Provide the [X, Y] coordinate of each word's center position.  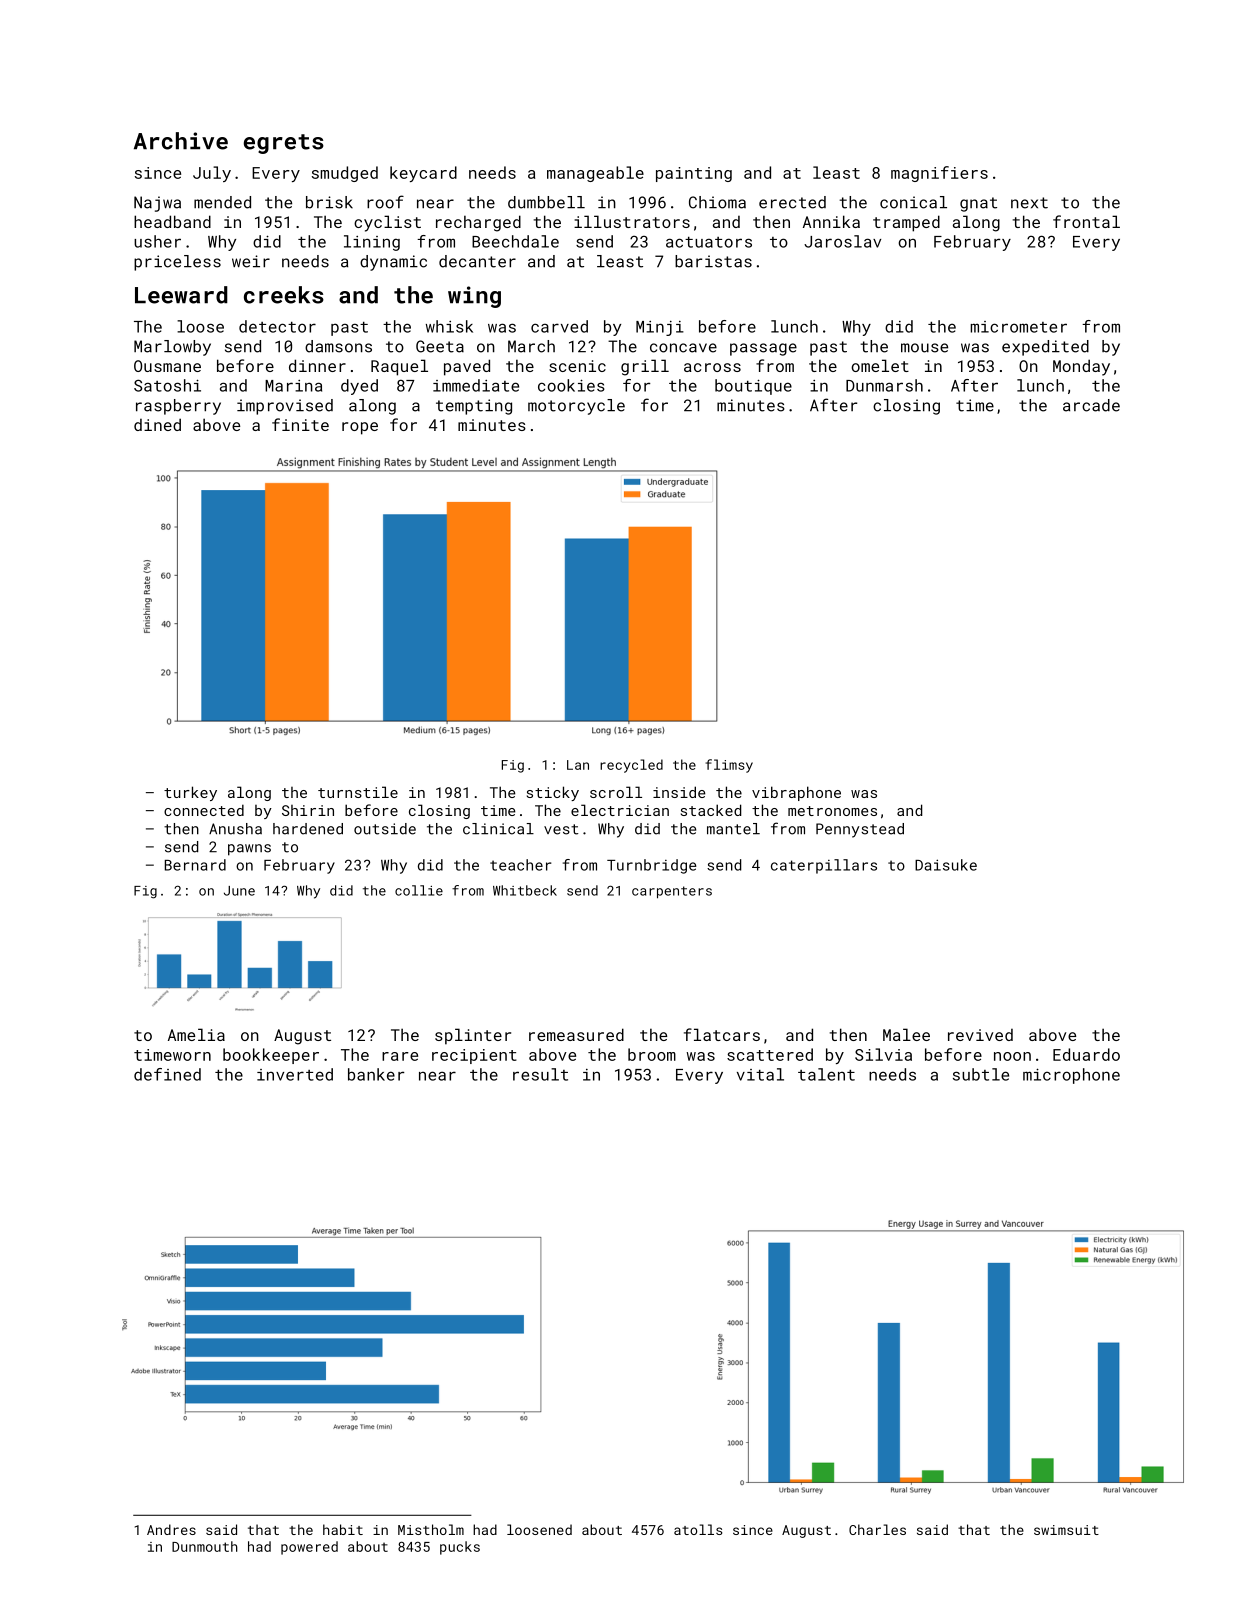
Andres [171, 1529]
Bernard [195, 865]
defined [167, 1074]
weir [251, 261]
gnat [978, 204]
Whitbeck [525, 890]
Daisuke [946, 865]
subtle [981, 1074]
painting [694, 174]
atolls [698, 1529]
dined [157, 424]
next [1029, 203]
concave [683, 348]
